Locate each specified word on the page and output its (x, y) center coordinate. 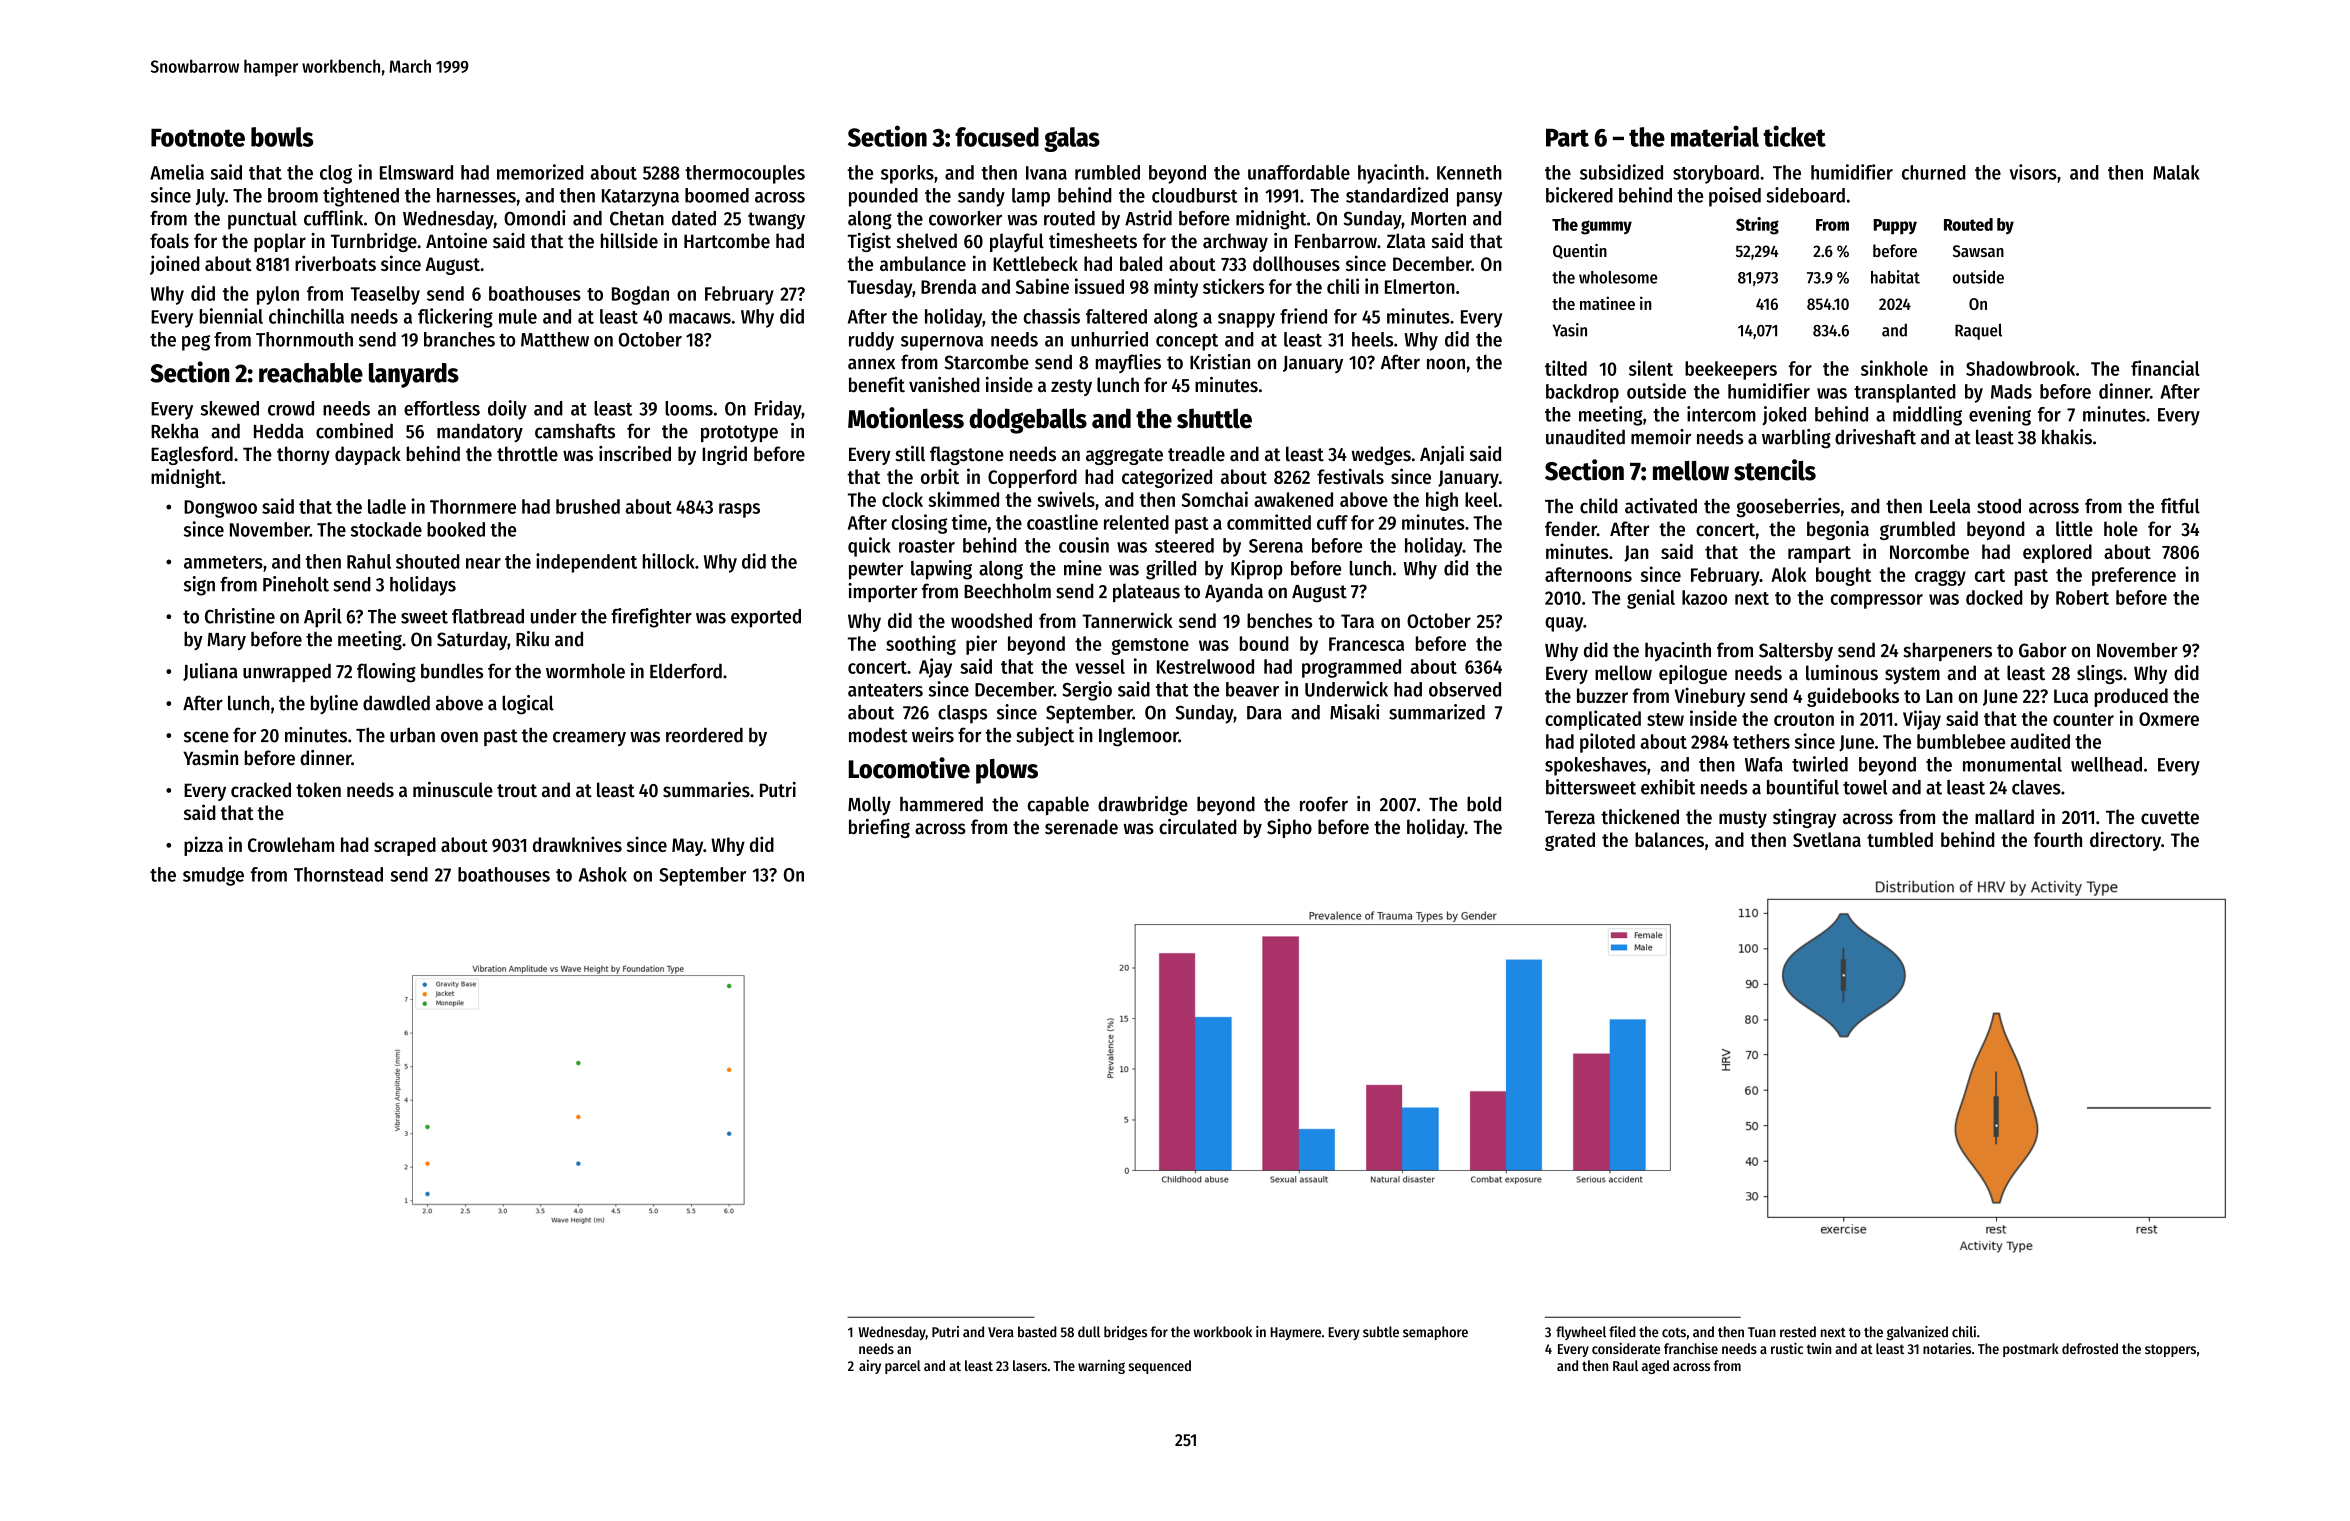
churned (1934, 172)
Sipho (1289, 828)
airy (870, 1367)
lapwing (941, 570)
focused (997, 137)
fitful (2180, 506)
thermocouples (745, 174)
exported (766, 618)
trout (517, 791)
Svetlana (1827, 839)
